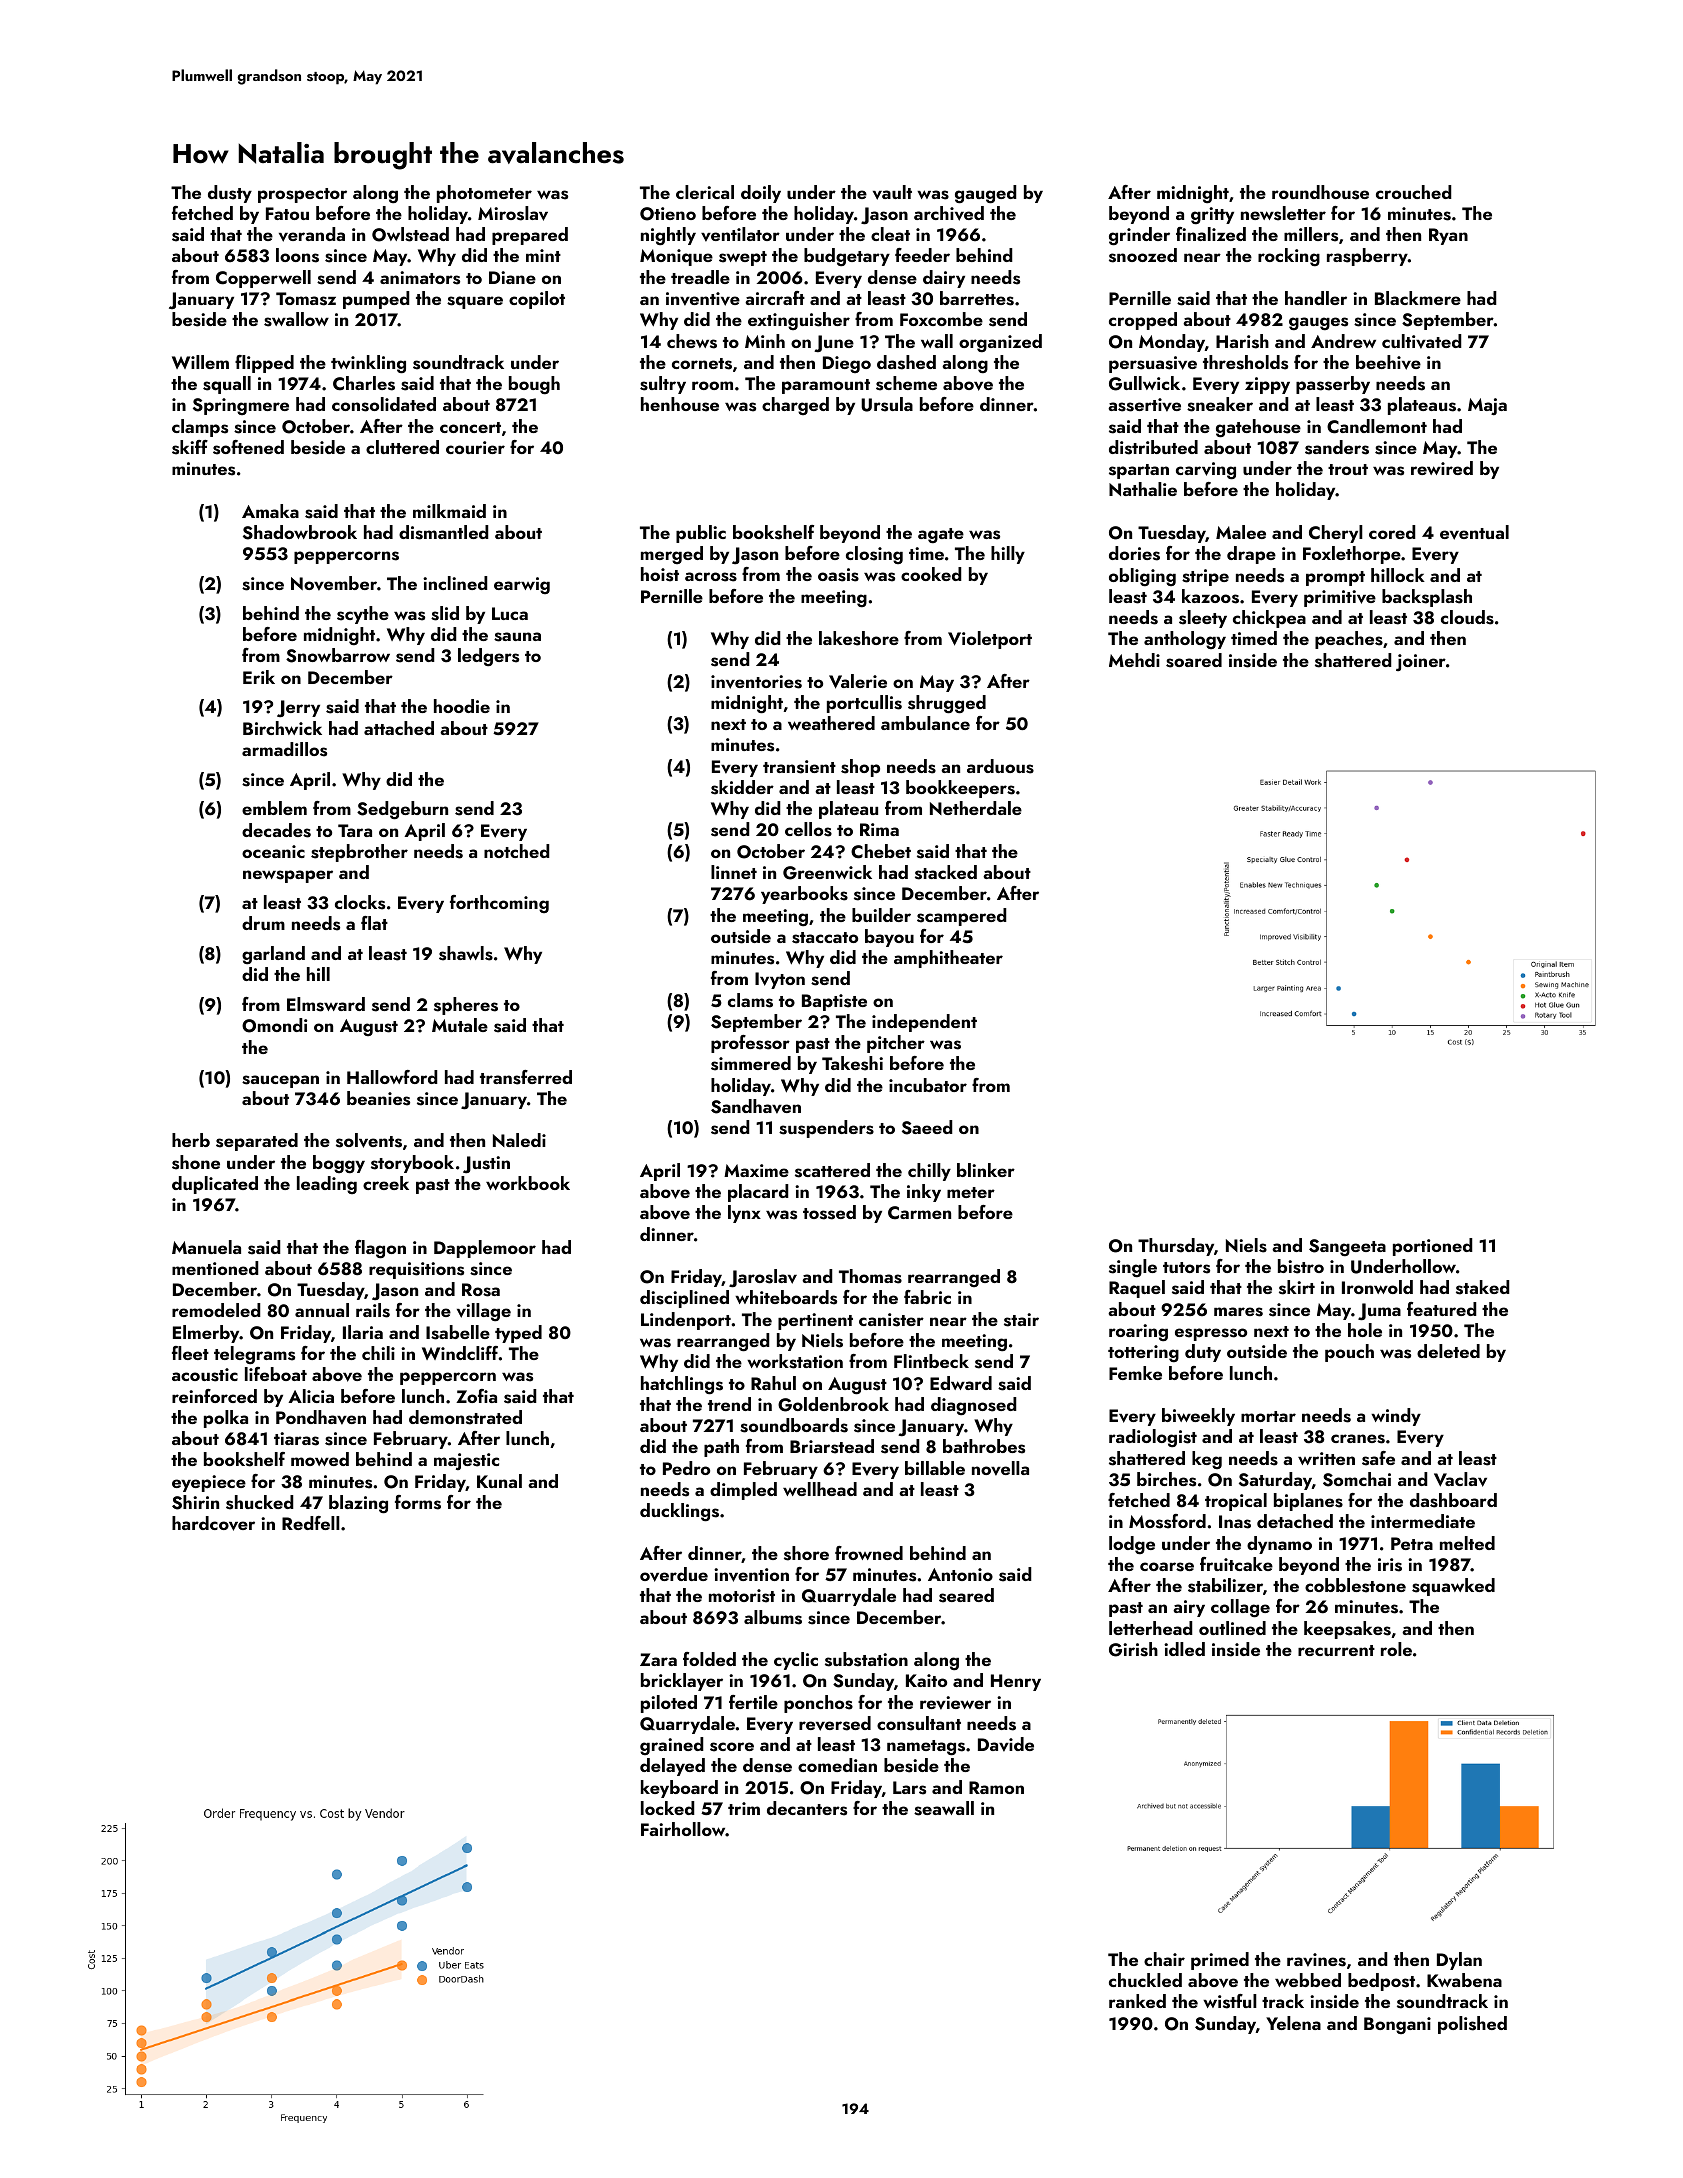 The height and width of the screenshot is (2178, 1683). What do you see at coordinates (672, 1746) in the screenshot?
I see `grained` at bounding box center [672, 1746].
